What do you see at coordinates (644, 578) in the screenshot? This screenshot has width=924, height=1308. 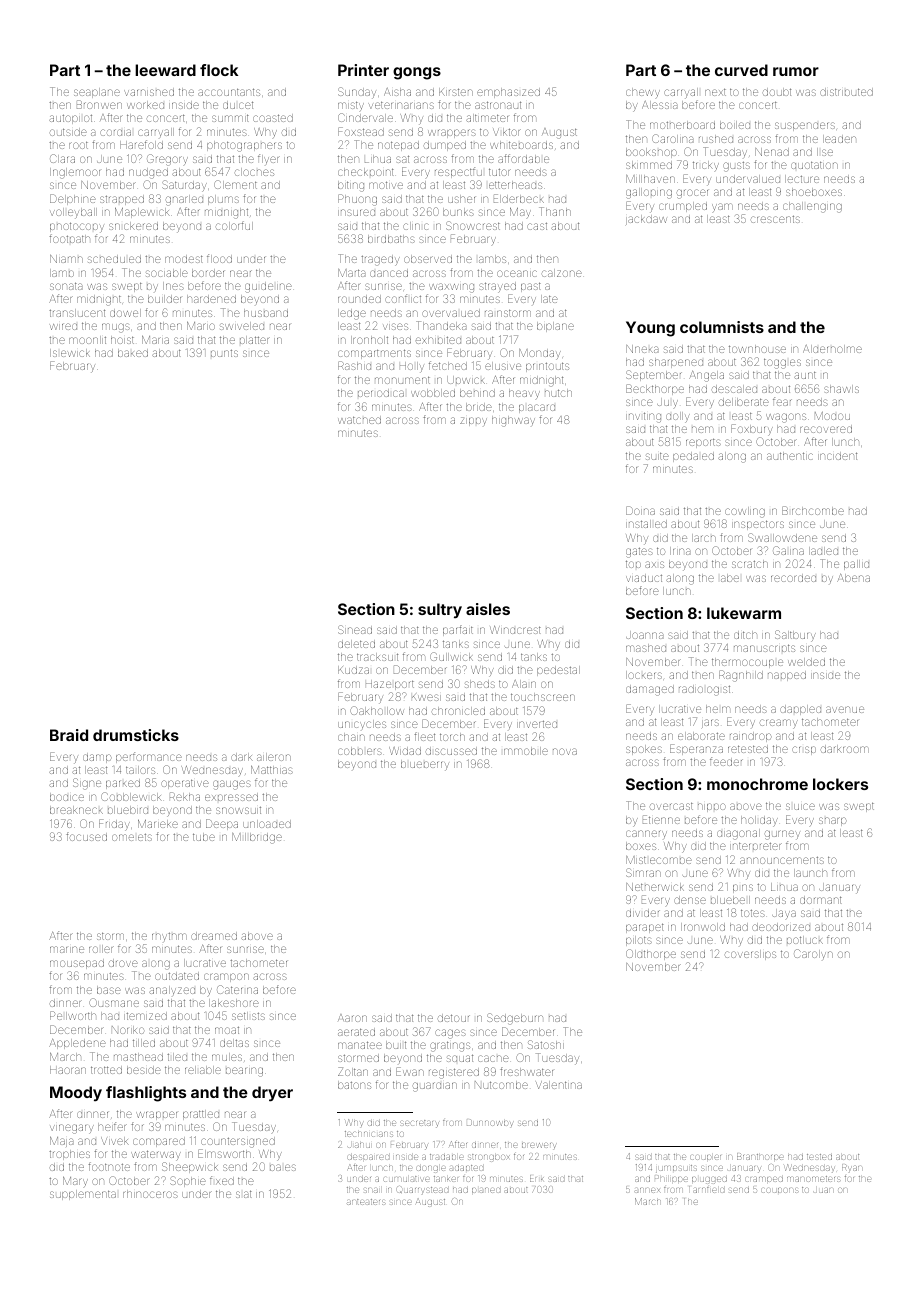 I see `viaduct` at bounding box center [644, 578].
